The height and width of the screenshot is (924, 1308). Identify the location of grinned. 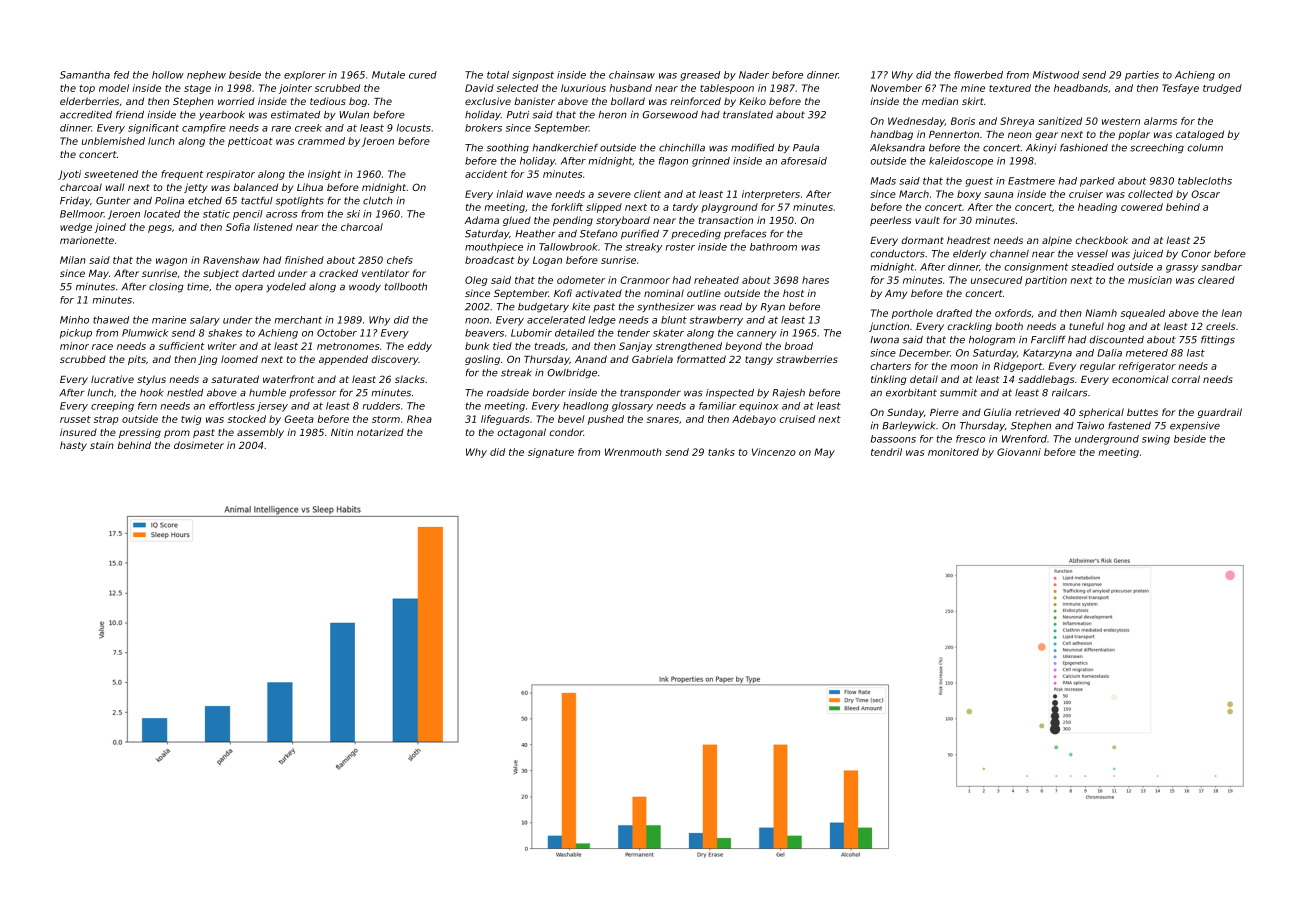
(711, 162).
